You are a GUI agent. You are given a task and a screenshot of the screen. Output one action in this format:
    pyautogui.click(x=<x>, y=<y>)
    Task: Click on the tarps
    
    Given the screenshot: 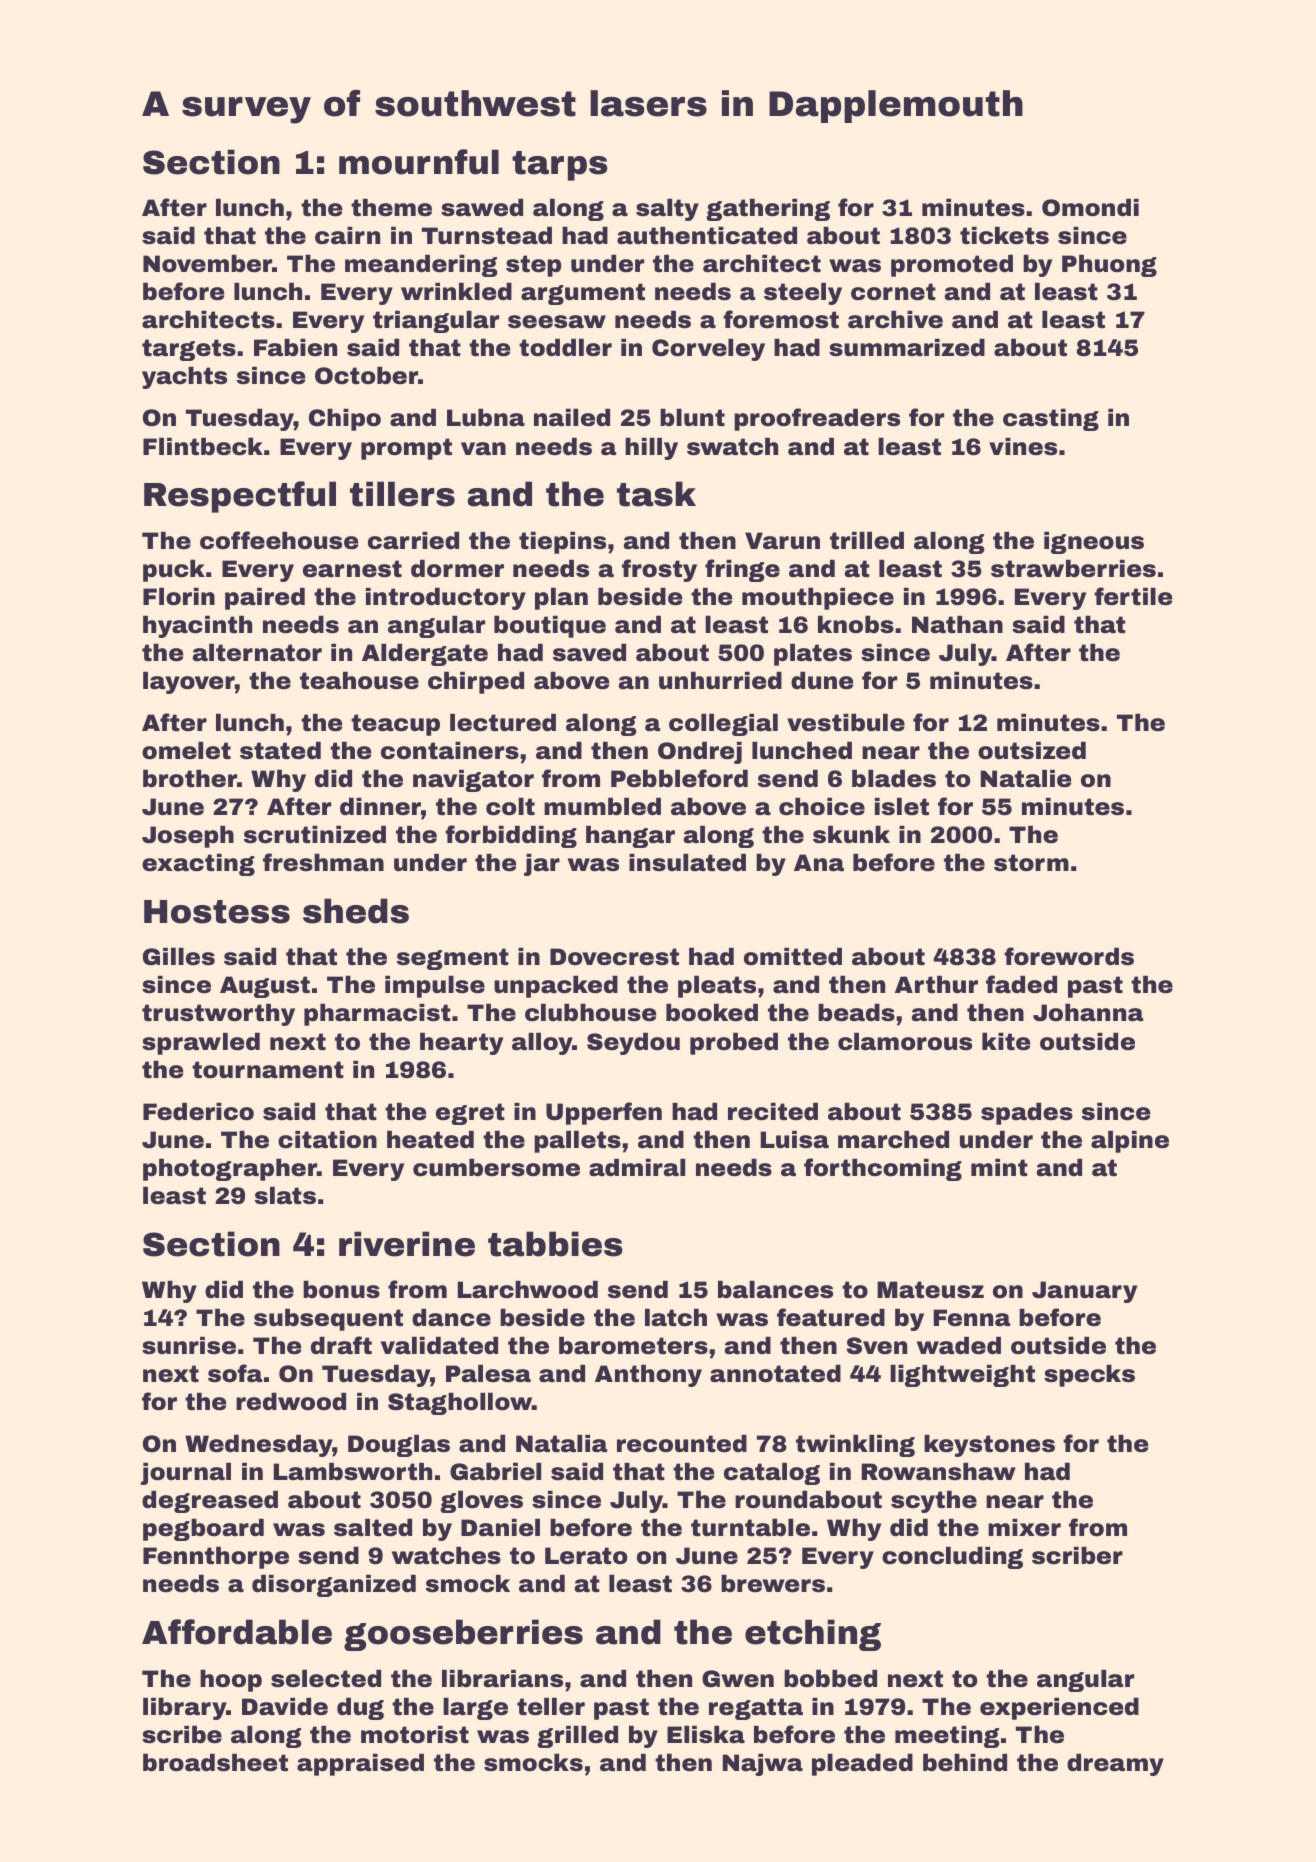 What is the action you would take?
    pyautogui.click(x=560, y=166)
